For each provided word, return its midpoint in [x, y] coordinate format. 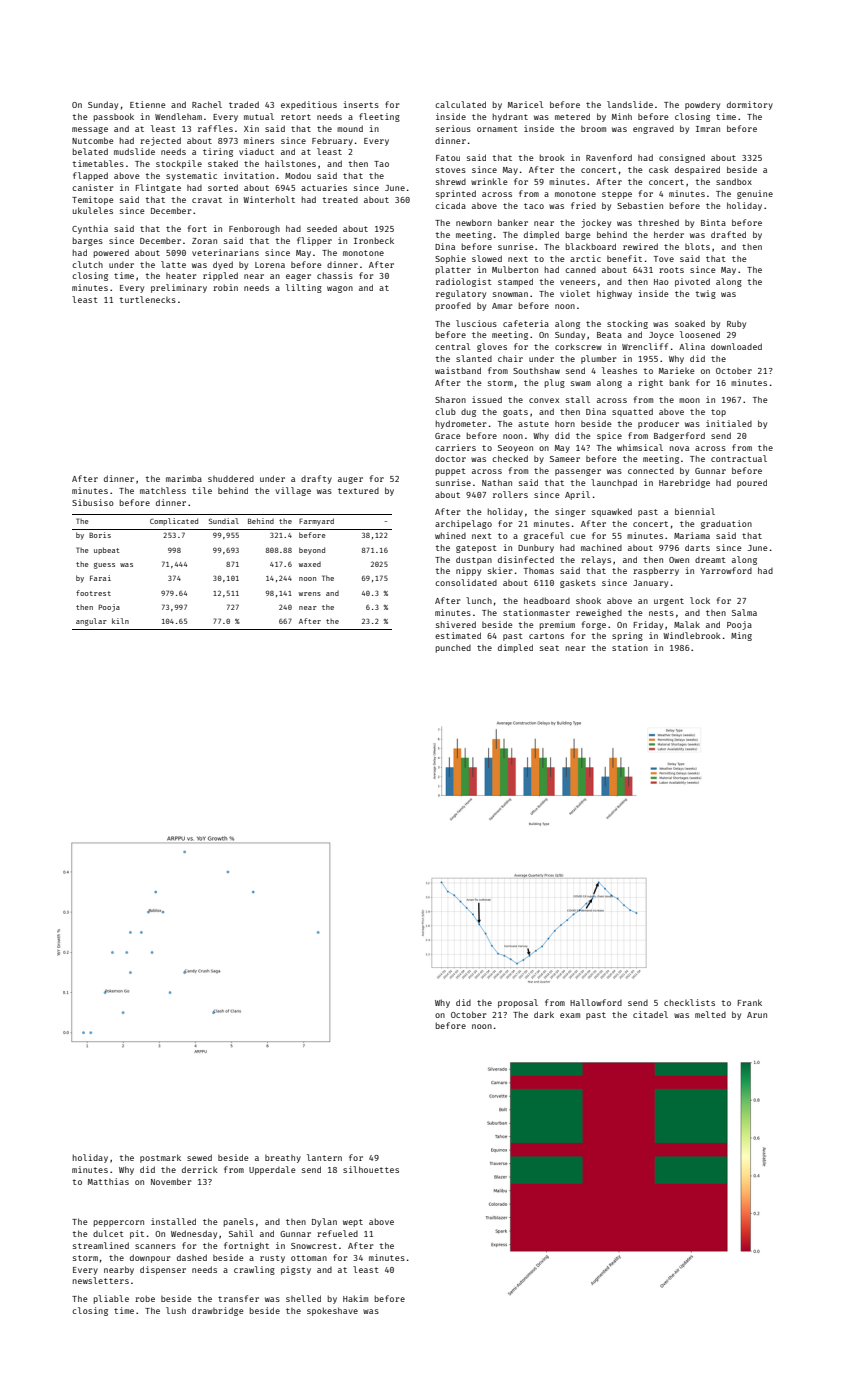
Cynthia [90, 229]
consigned [682, 158]
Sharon [450, 399]
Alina [692, 346]
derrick [200, 1169]
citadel [650, 1014]
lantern [324, 1157]
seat [549, 648]
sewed [199, 1157]
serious [453, 128]
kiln [120, 621]
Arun [757, 1015]
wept [353, 1223]
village [293, 491]
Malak [687, 624]
